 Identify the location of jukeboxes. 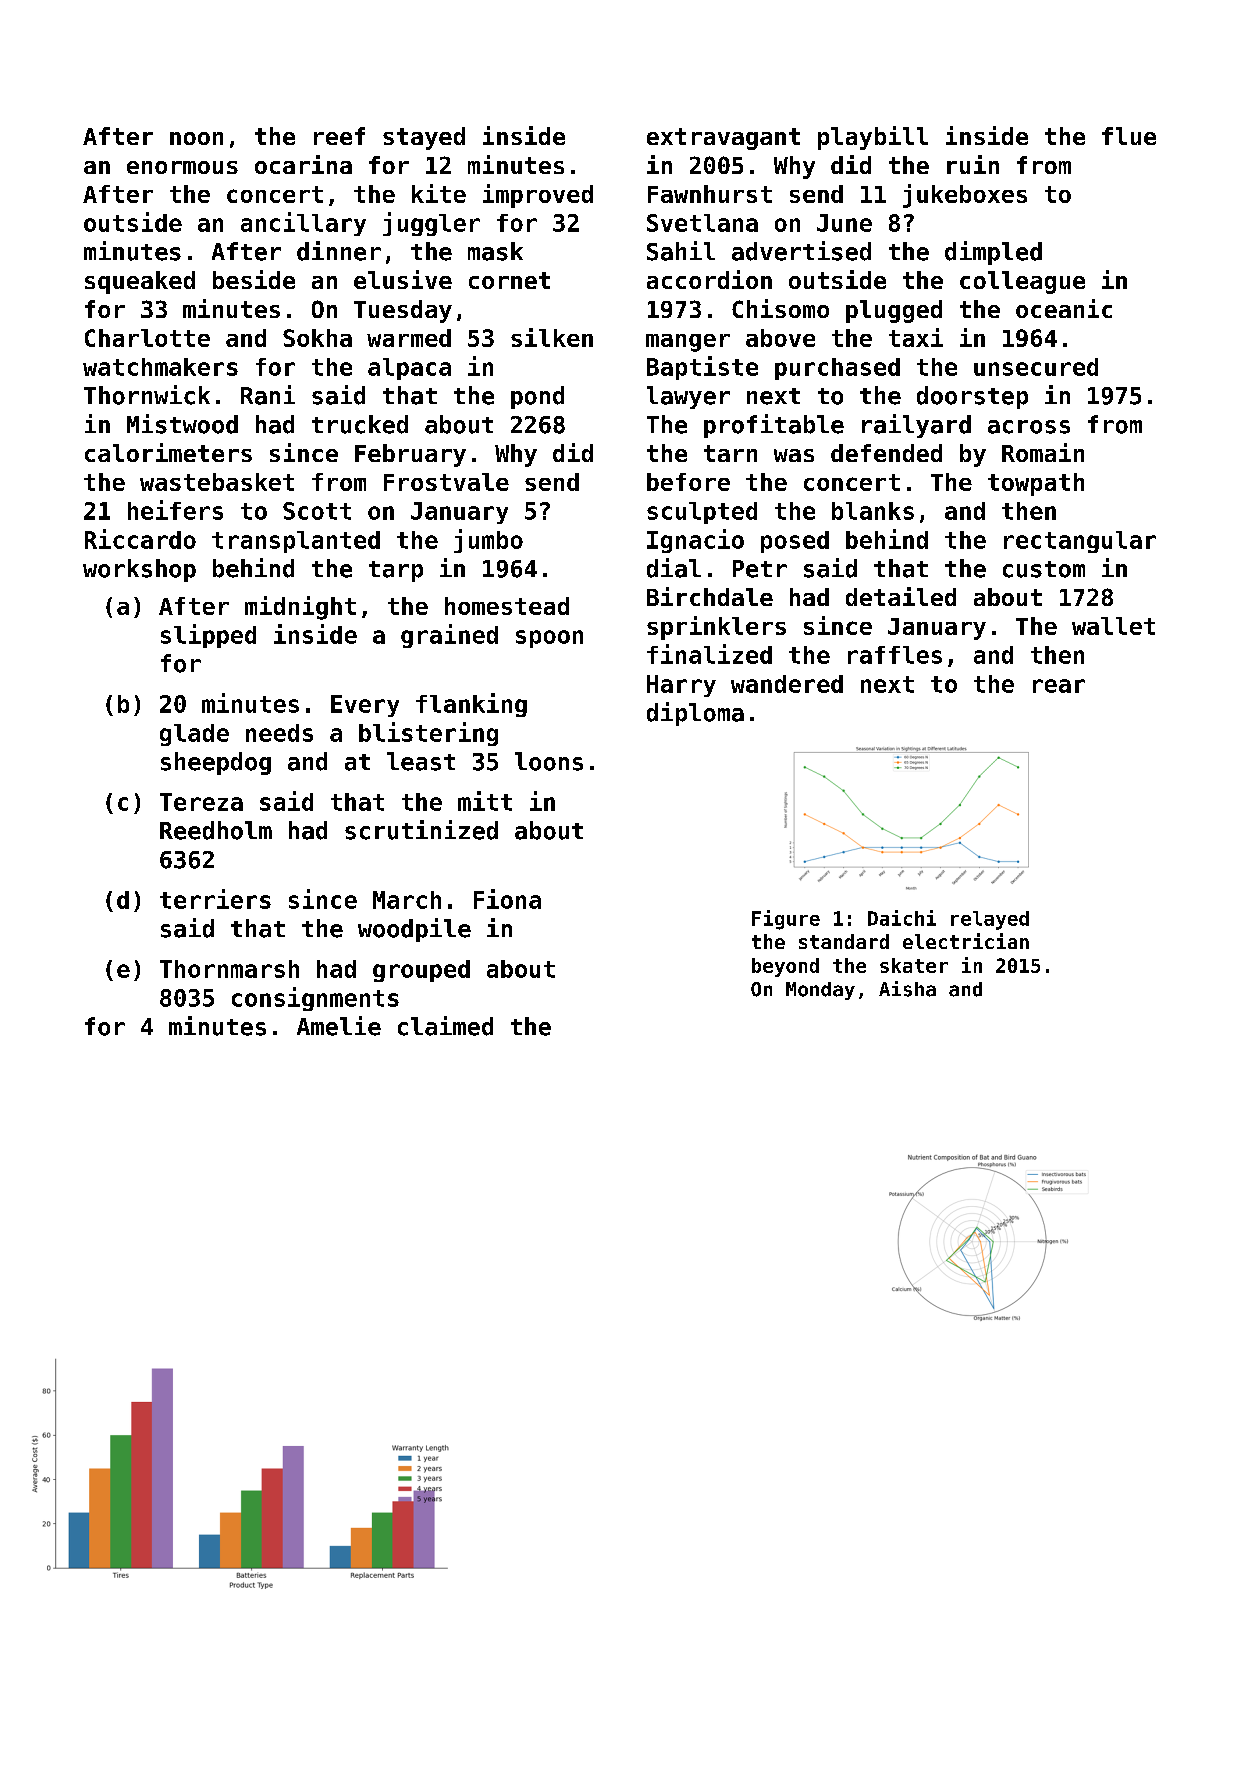
(965, 196).
